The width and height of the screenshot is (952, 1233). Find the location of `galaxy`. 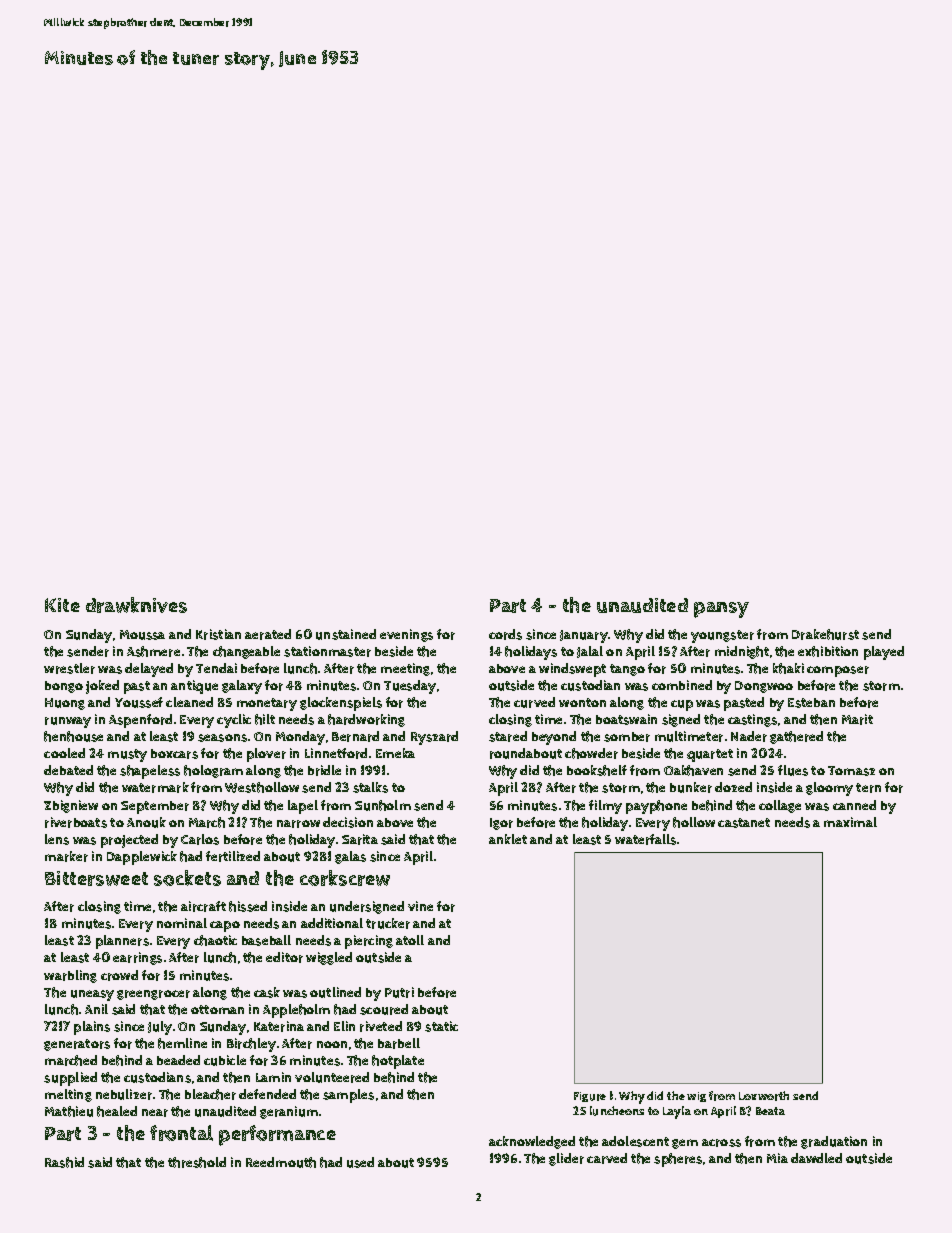

galaxy is located at coordinates (242, 687).
